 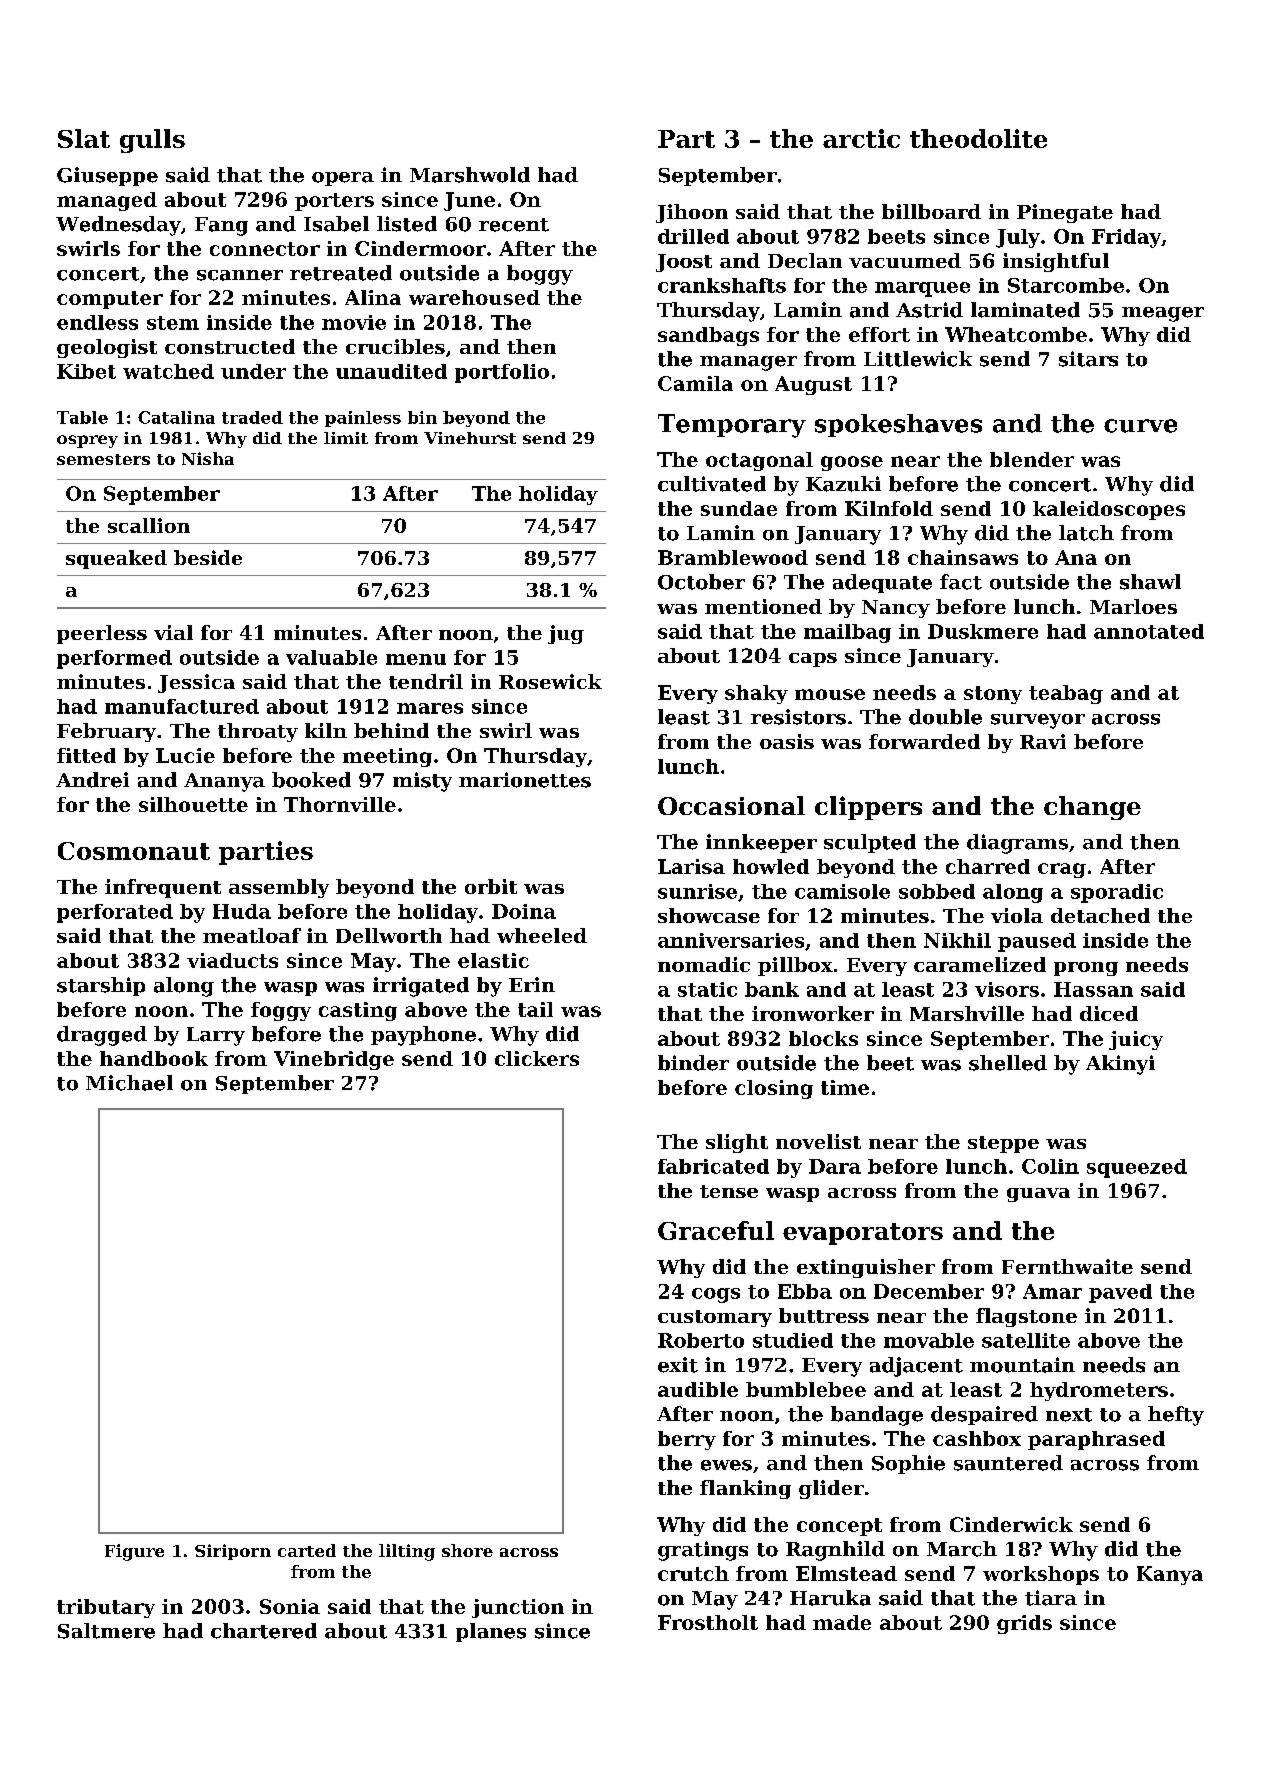 What do you see at coordinates (697, 891) in the screenshot?
I see `sunrise` at bounding box center [697, 891].
